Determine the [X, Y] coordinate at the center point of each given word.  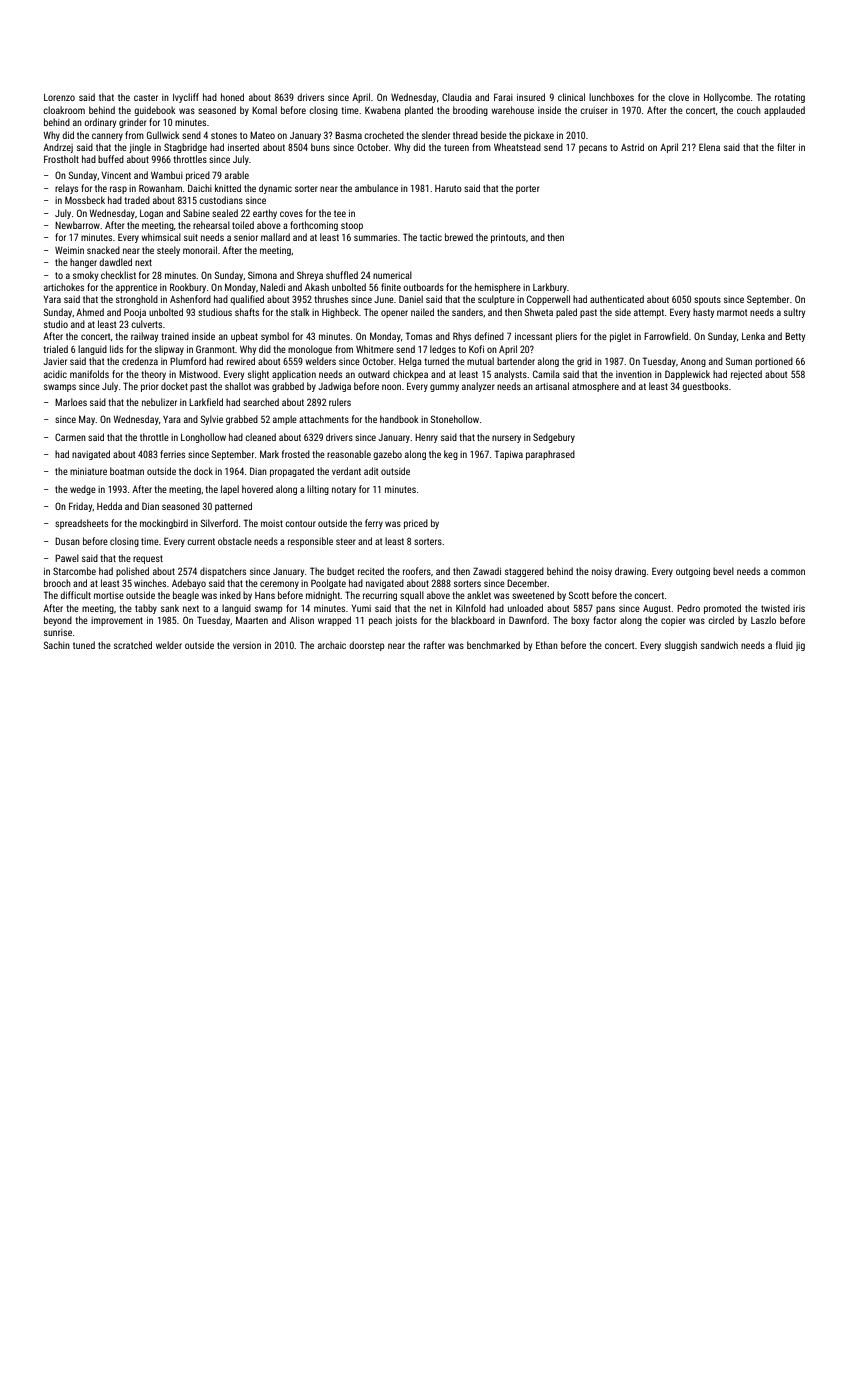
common [788, 572]
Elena [709, 147]
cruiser [594, 110]
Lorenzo [59, 97]
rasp [118, 190]
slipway [169, 350]
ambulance [376, 188]
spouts [707, 300]
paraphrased [550, 455]
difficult [75, 595]
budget [340, 572]
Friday [81, 507]
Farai [503, 97]
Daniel [411, 299]
